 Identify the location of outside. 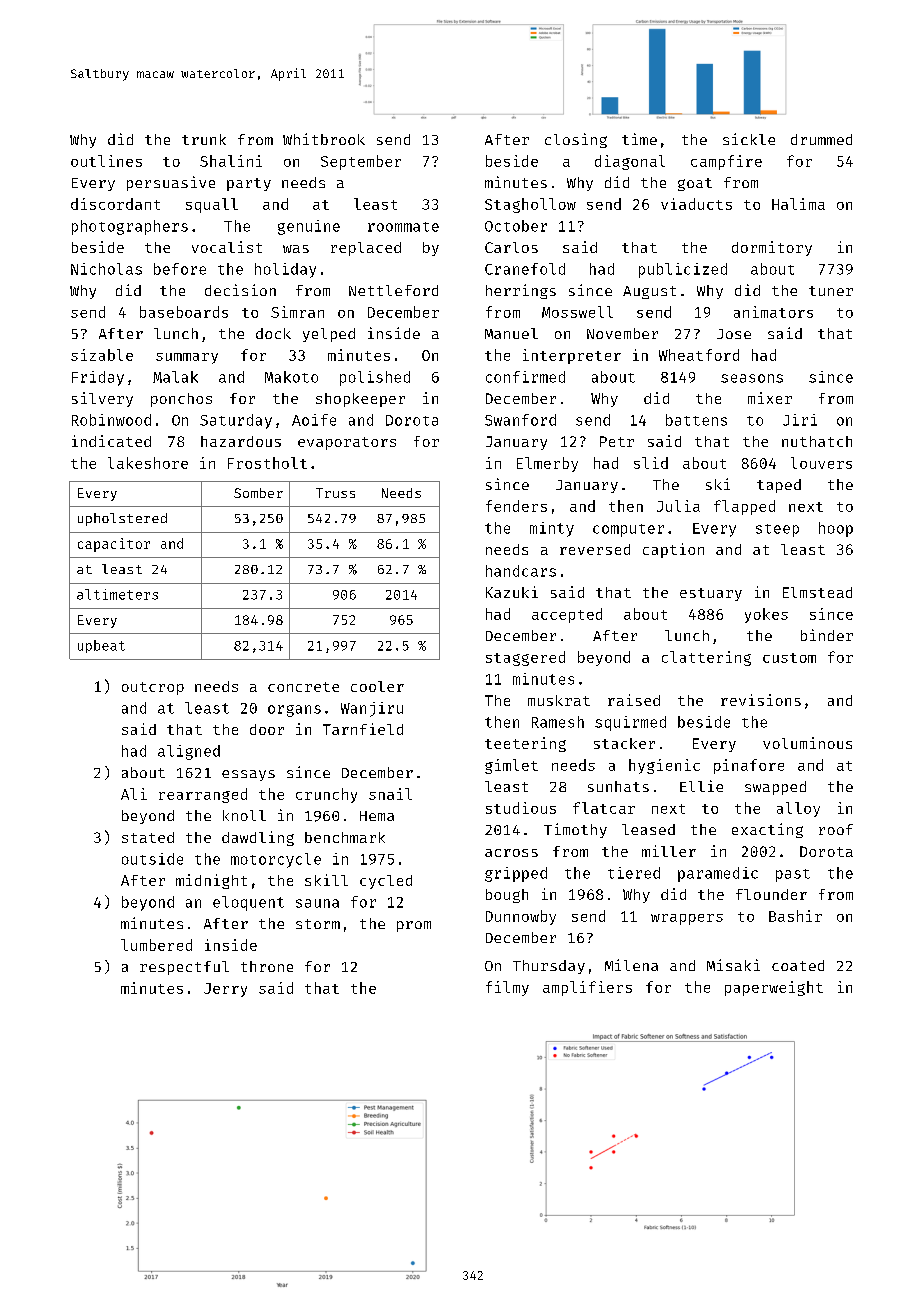
(152, 859).
